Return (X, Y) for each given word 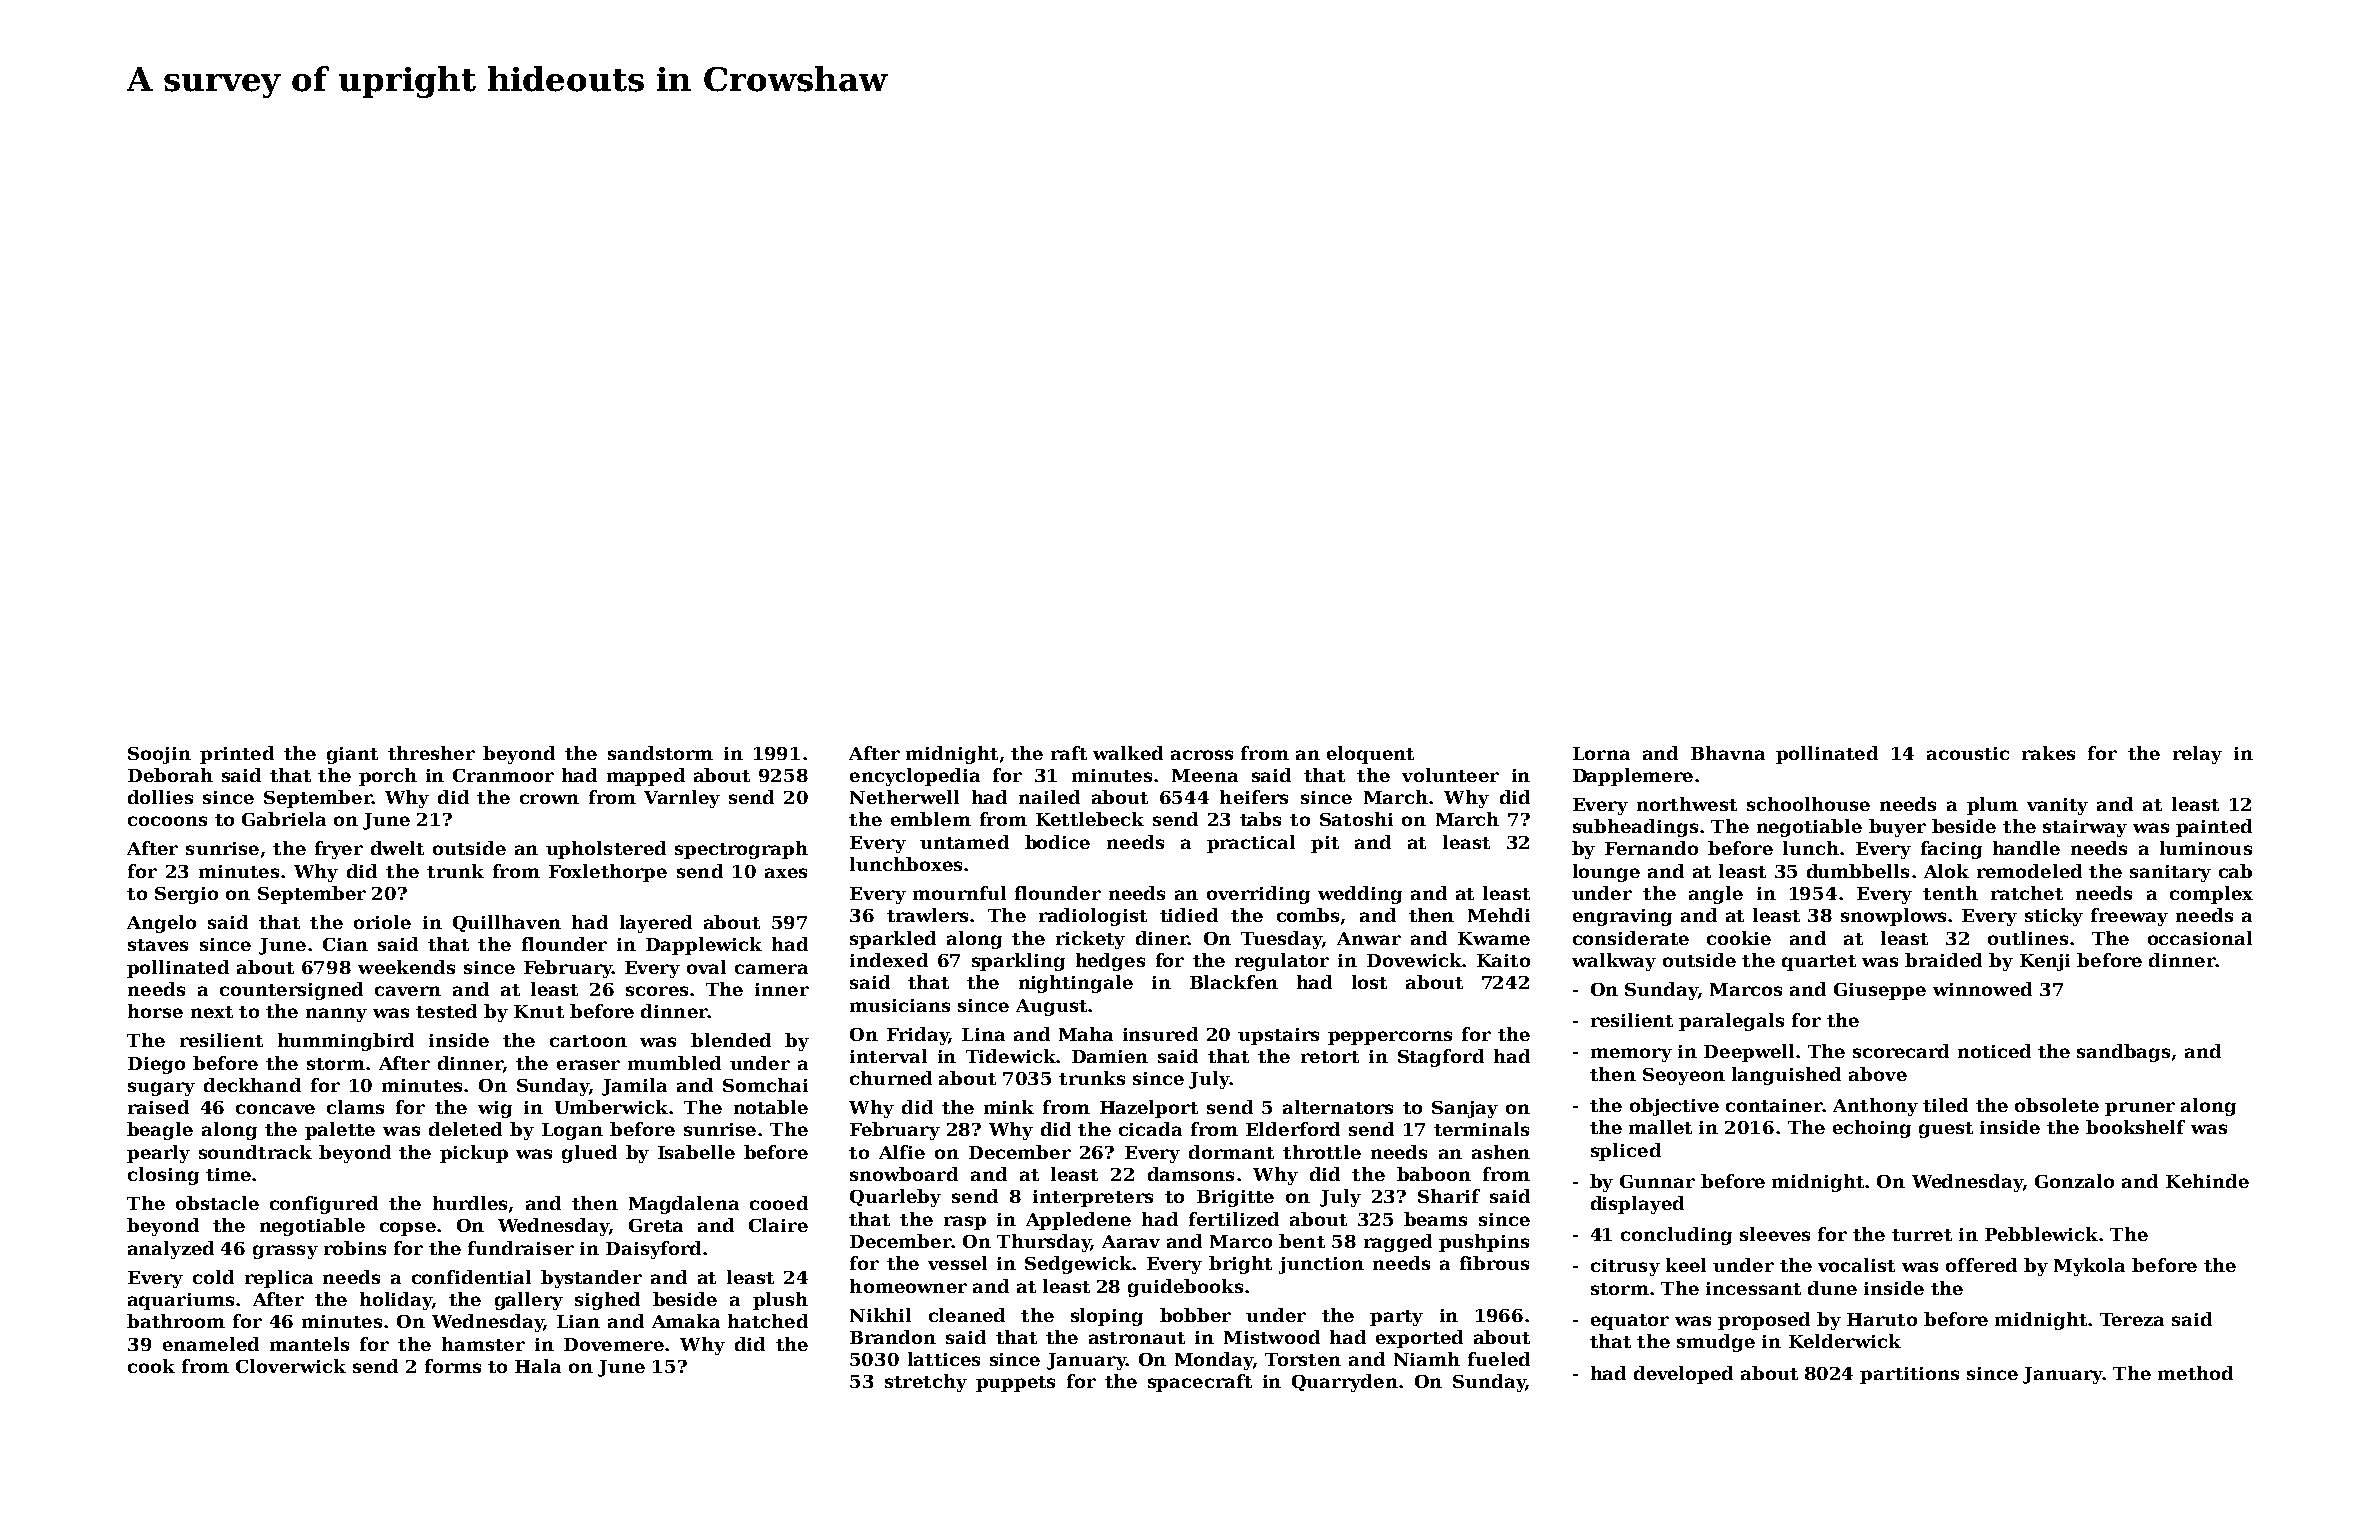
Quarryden (1345, 1383)
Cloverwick (291, 1366)
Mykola (2089, 1267)
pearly (158, 1154)
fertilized (1234, 1219)
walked (1128, 753)
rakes (2048, 753)
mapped (646, 777)
